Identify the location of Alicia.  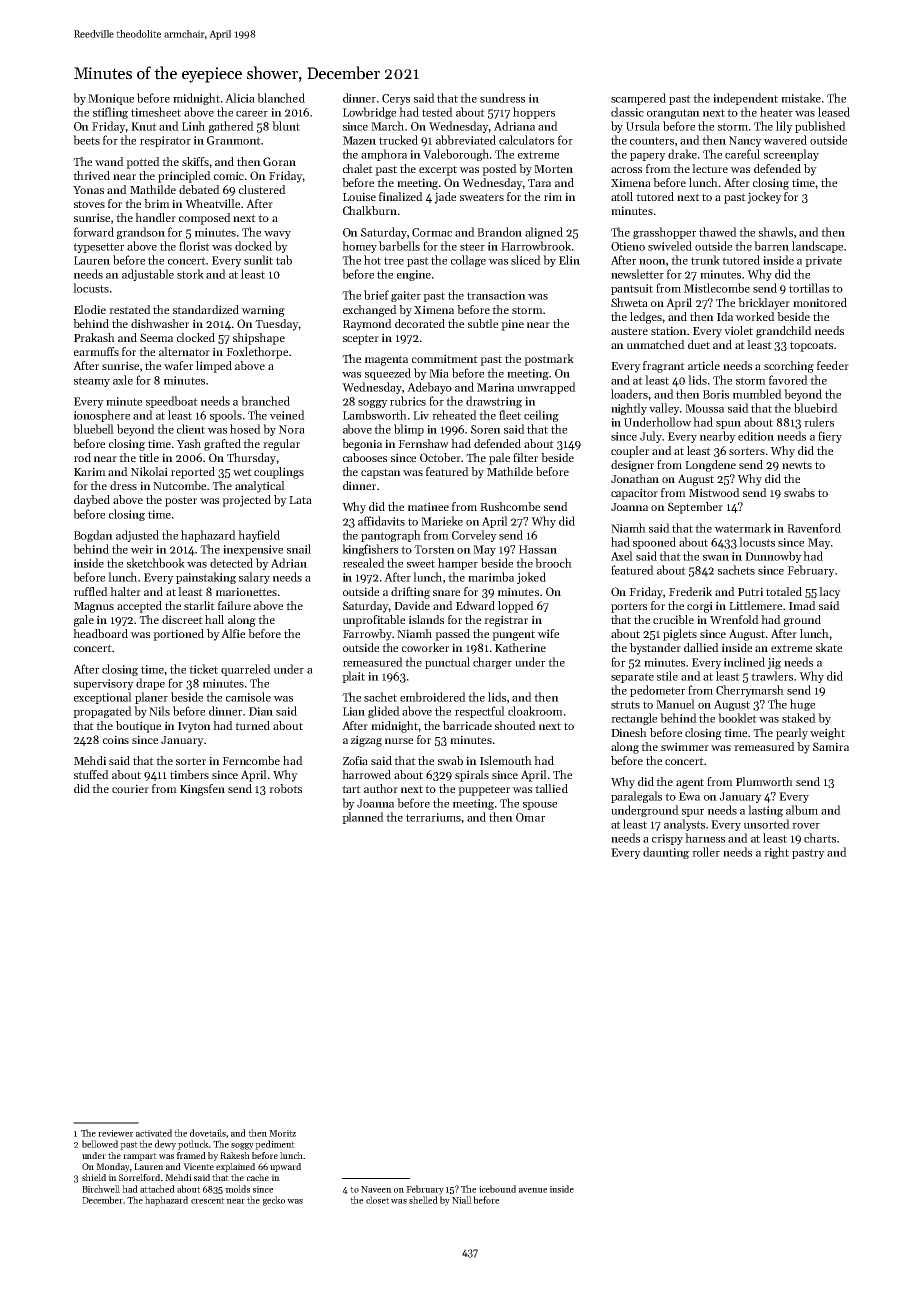
(240, 98).
